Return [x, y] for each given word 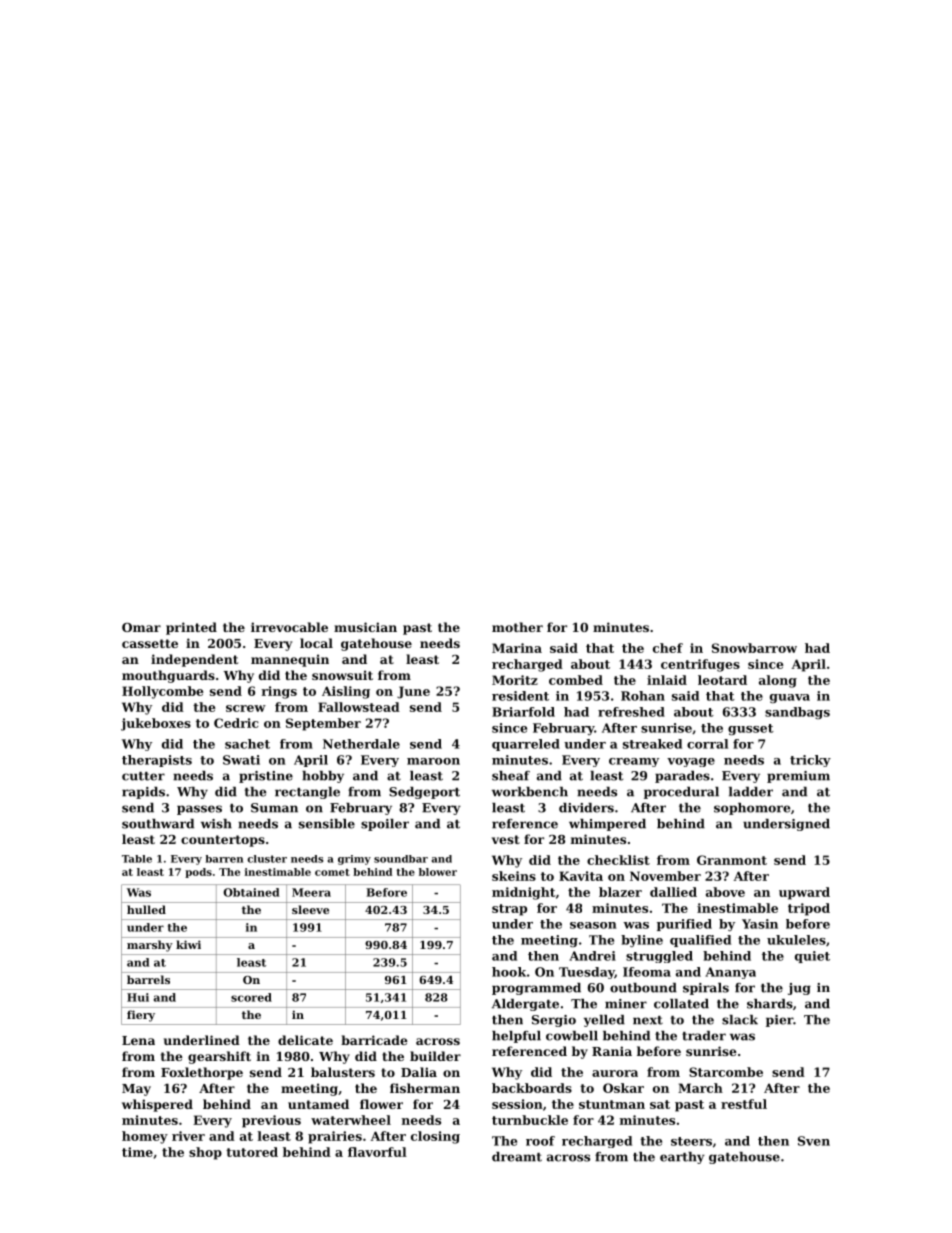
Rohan [643, 696]
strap [509, 910]
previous [271, 1121]
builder [435, 1056]
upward [804, 893]
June [413, 692]
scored [251, 997]
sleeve [310, 909]
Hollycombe [162, 692]
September [323, 724]
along [778, 681]
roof [540, 1141]
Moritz [515, 680]
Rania [612, 1051]
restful [744, 1104]
